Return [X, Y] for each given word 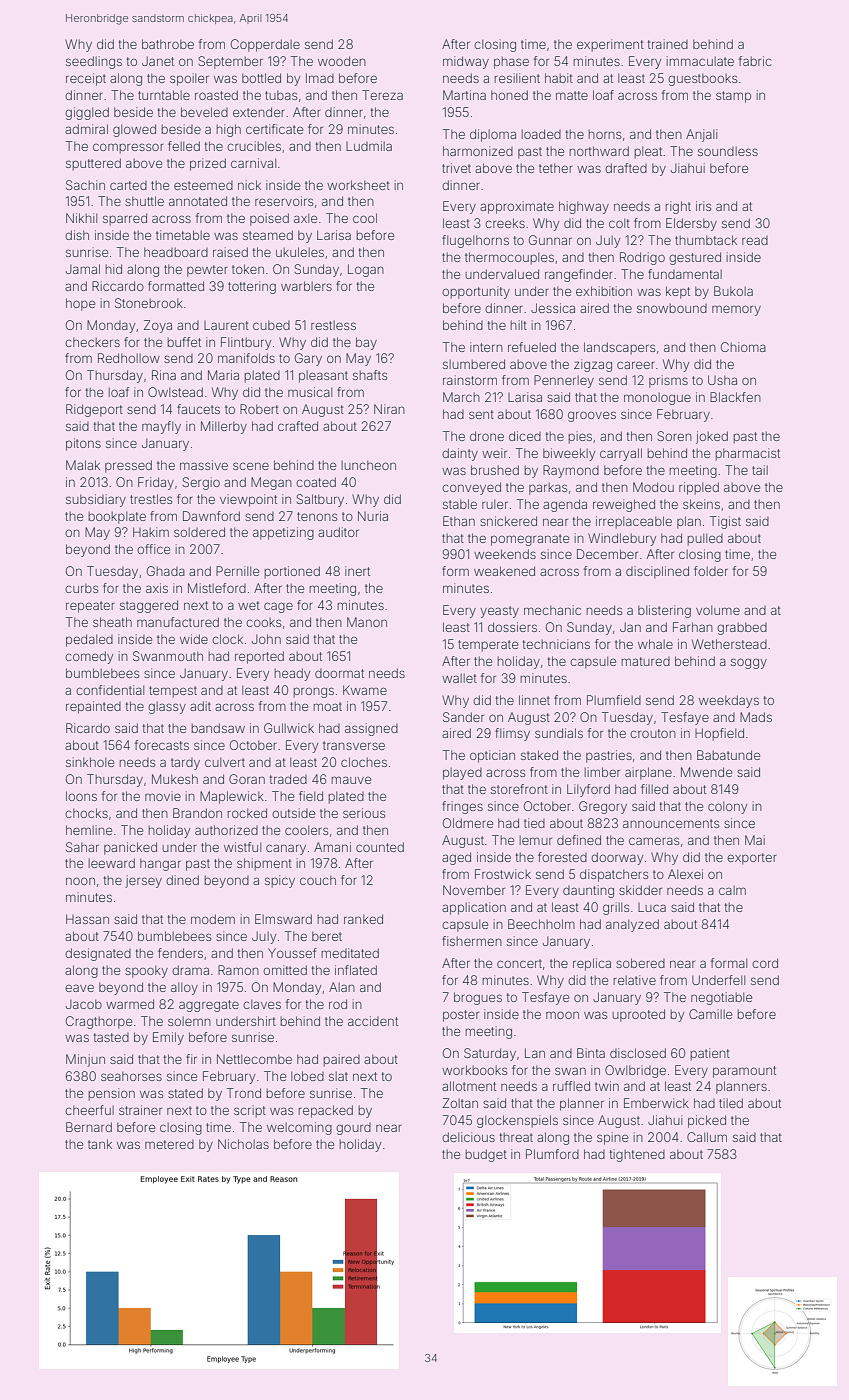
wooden [342, 61]
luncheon [369, 465]
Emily [168, 1038]
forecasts [162, 745]
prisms [668, 381]
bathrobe [168, 44]
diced [525, 436]
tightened [637, 1155]
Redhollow [129, 358]
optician [492, 756]
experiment [610, 45]
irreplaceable [634, 522]
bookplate [117, 517]
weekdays [729, 701]
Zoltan [460, 1103]
